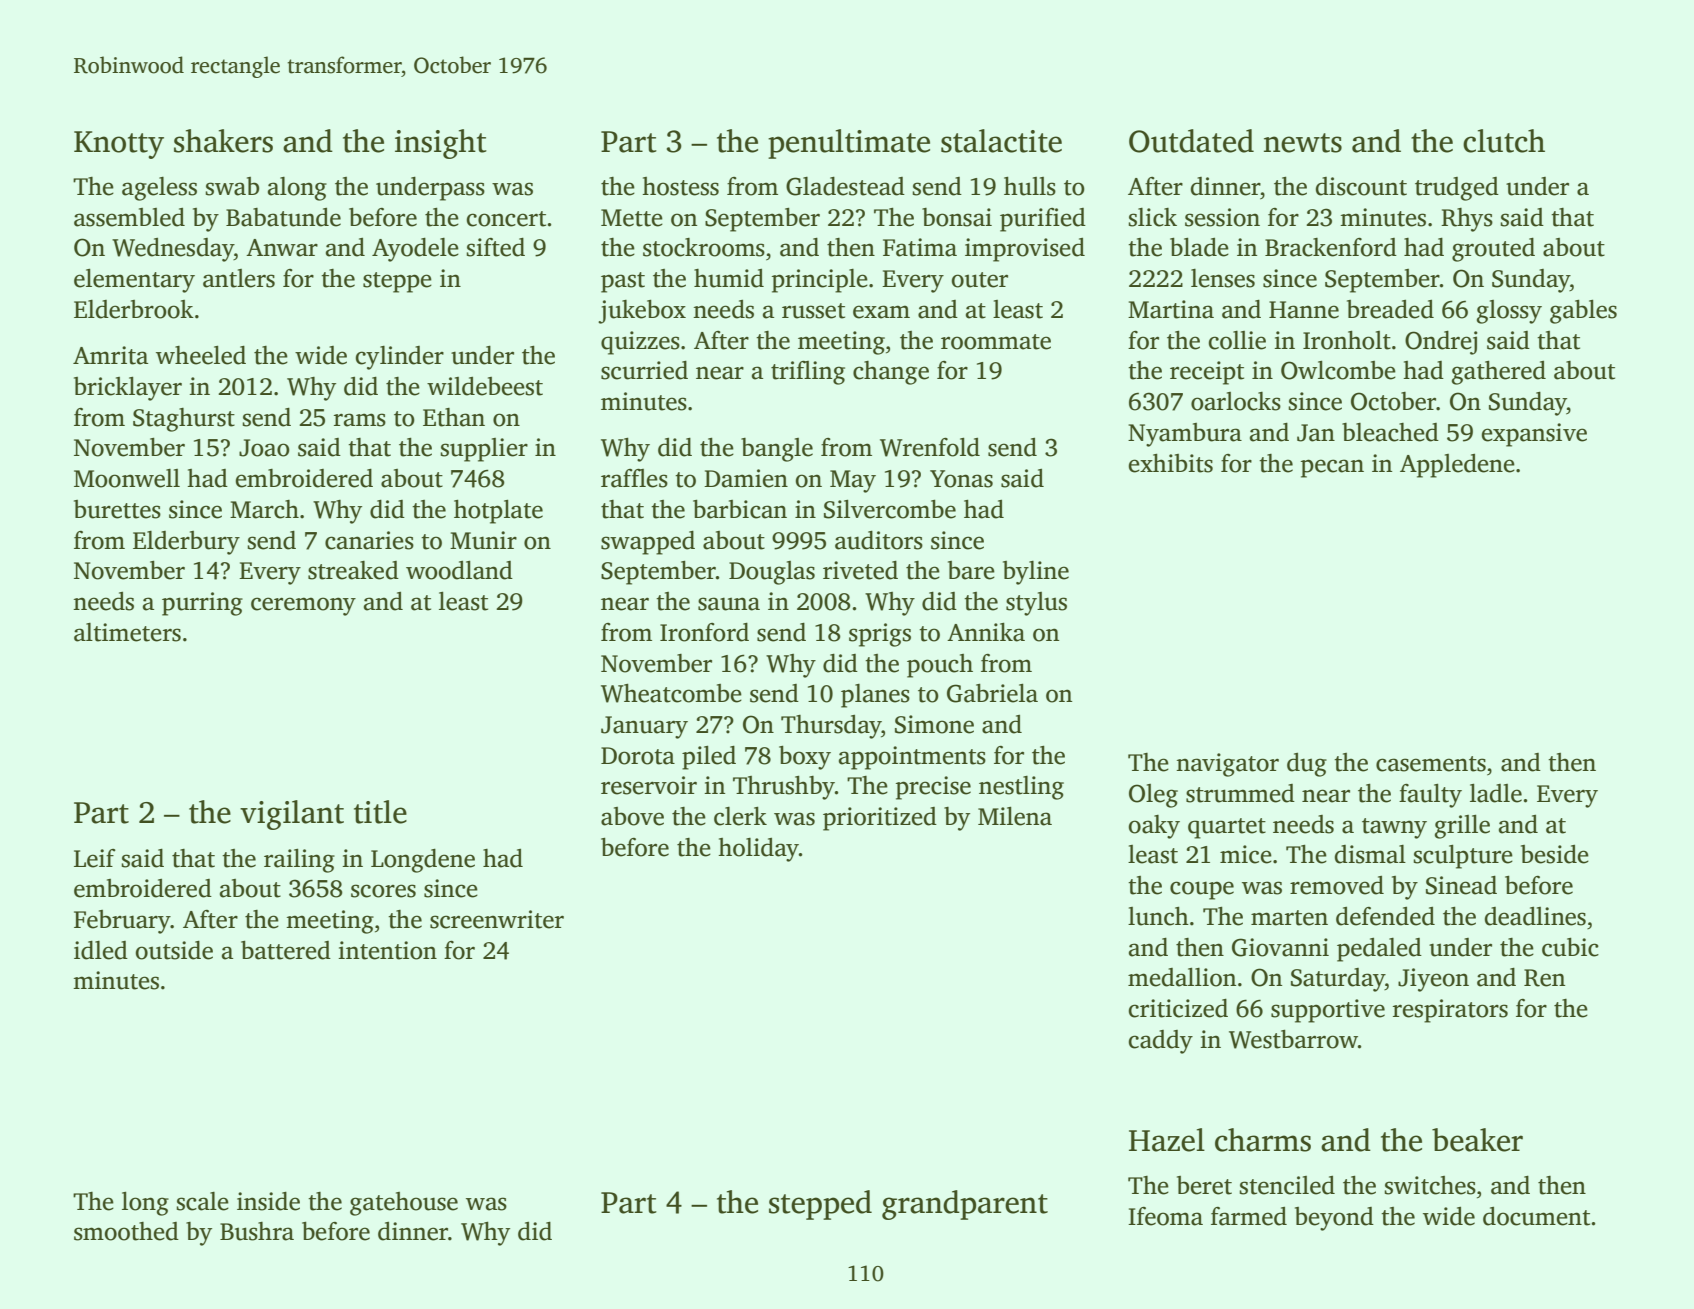 Image resolution: width=1694 pixels, height=1309 pixels. I want to click on Elderbury, so click(186, 543).
